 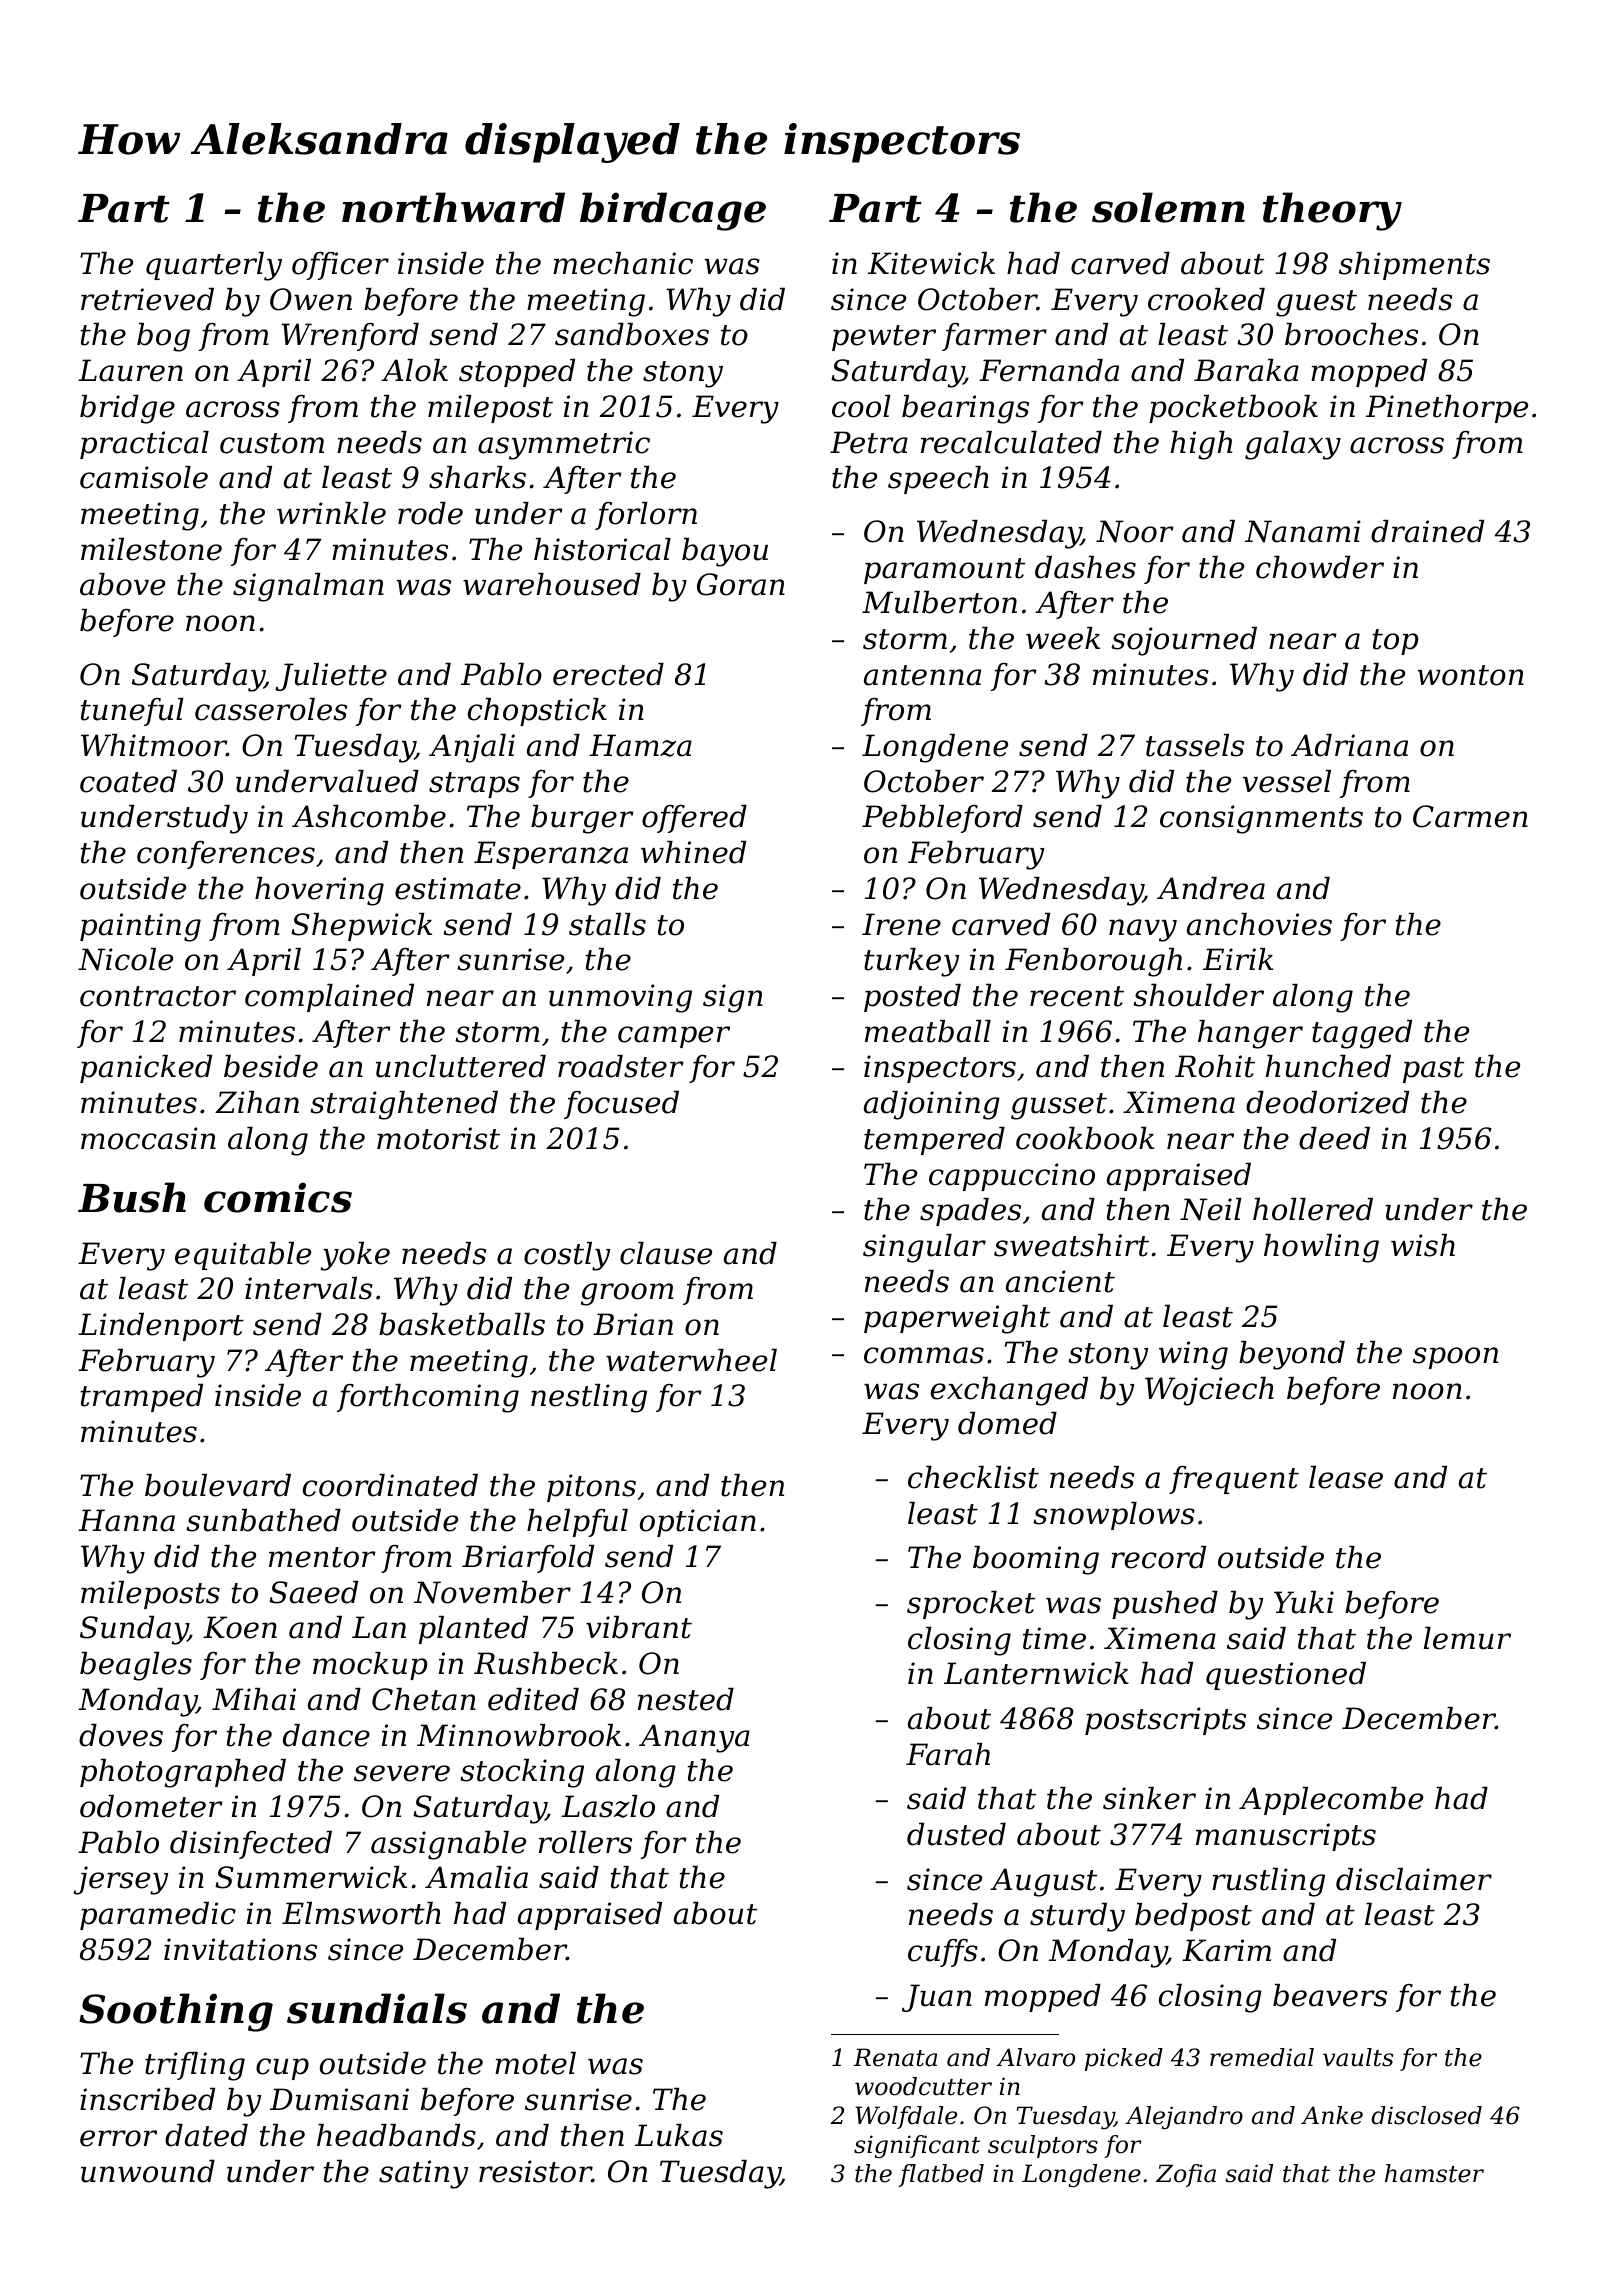 What do you see at coordinates (350, 337) in the screenshot?
I see `Wrenford` at bounding box center [350, 337].
